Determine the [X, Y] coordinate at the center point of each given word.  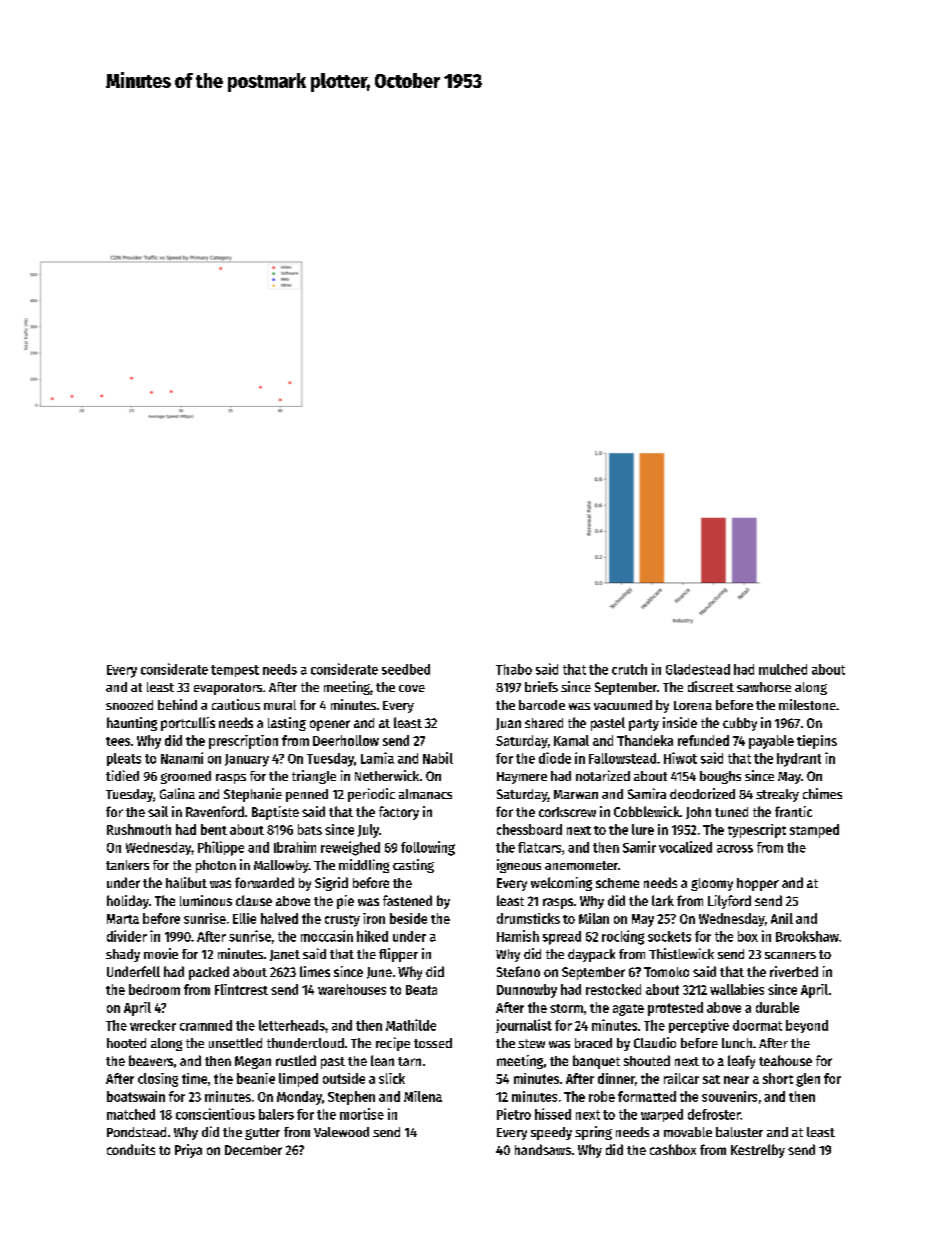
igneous [519, 866]
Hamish [518, 936]
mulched [783, 669]
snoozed [129, 705]
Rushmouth [139, 829]
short [778, 1078]
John [698, 813]
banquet [596, 1062]
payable [771, 742]
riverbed [794, 971]
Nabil [438, 758]
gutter [262, 1134]
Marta [123, 919]
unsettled [235, 1043]
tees [118, 741]
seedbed [406, 669]
